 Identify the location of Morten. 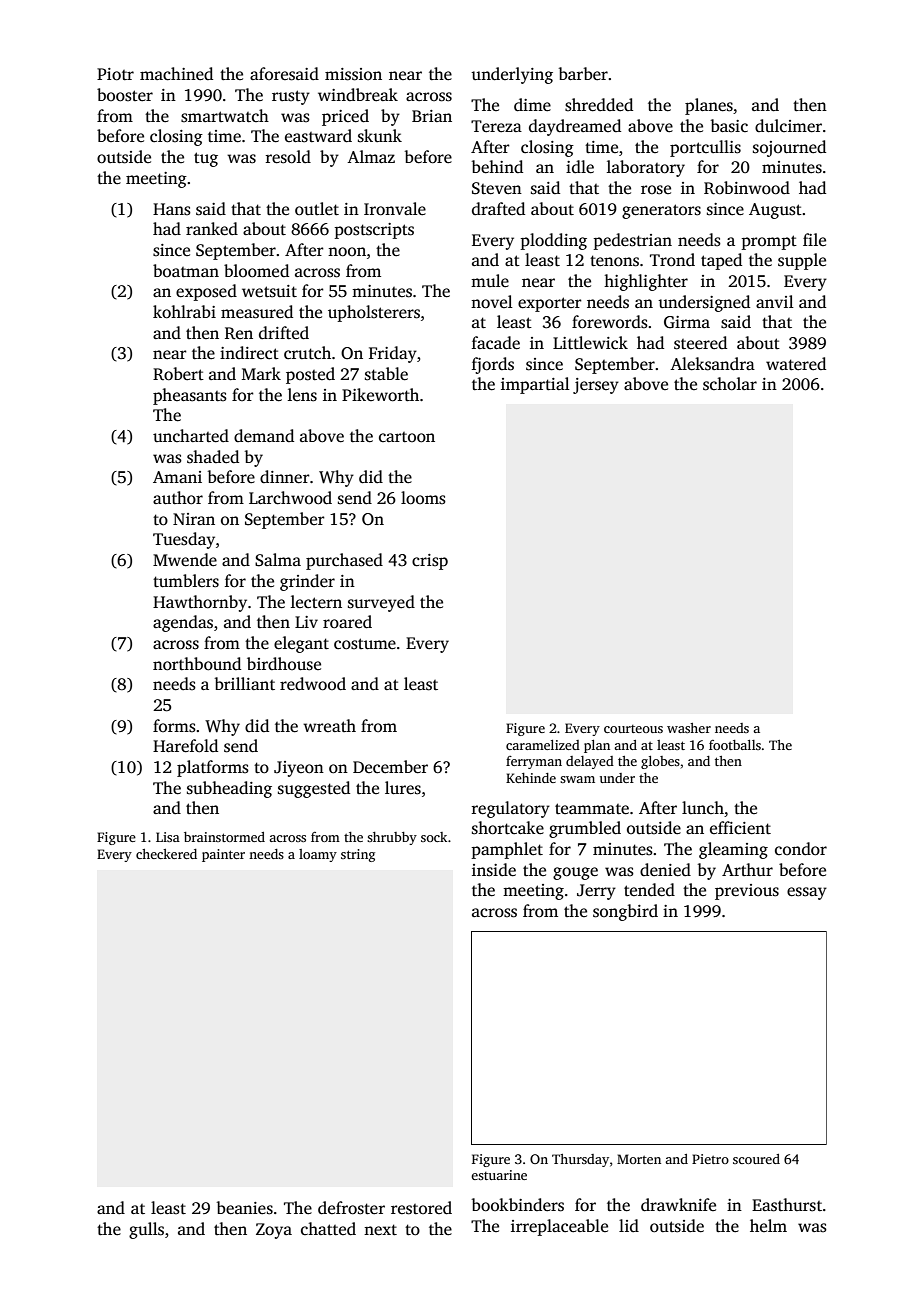
(639, 1159).
